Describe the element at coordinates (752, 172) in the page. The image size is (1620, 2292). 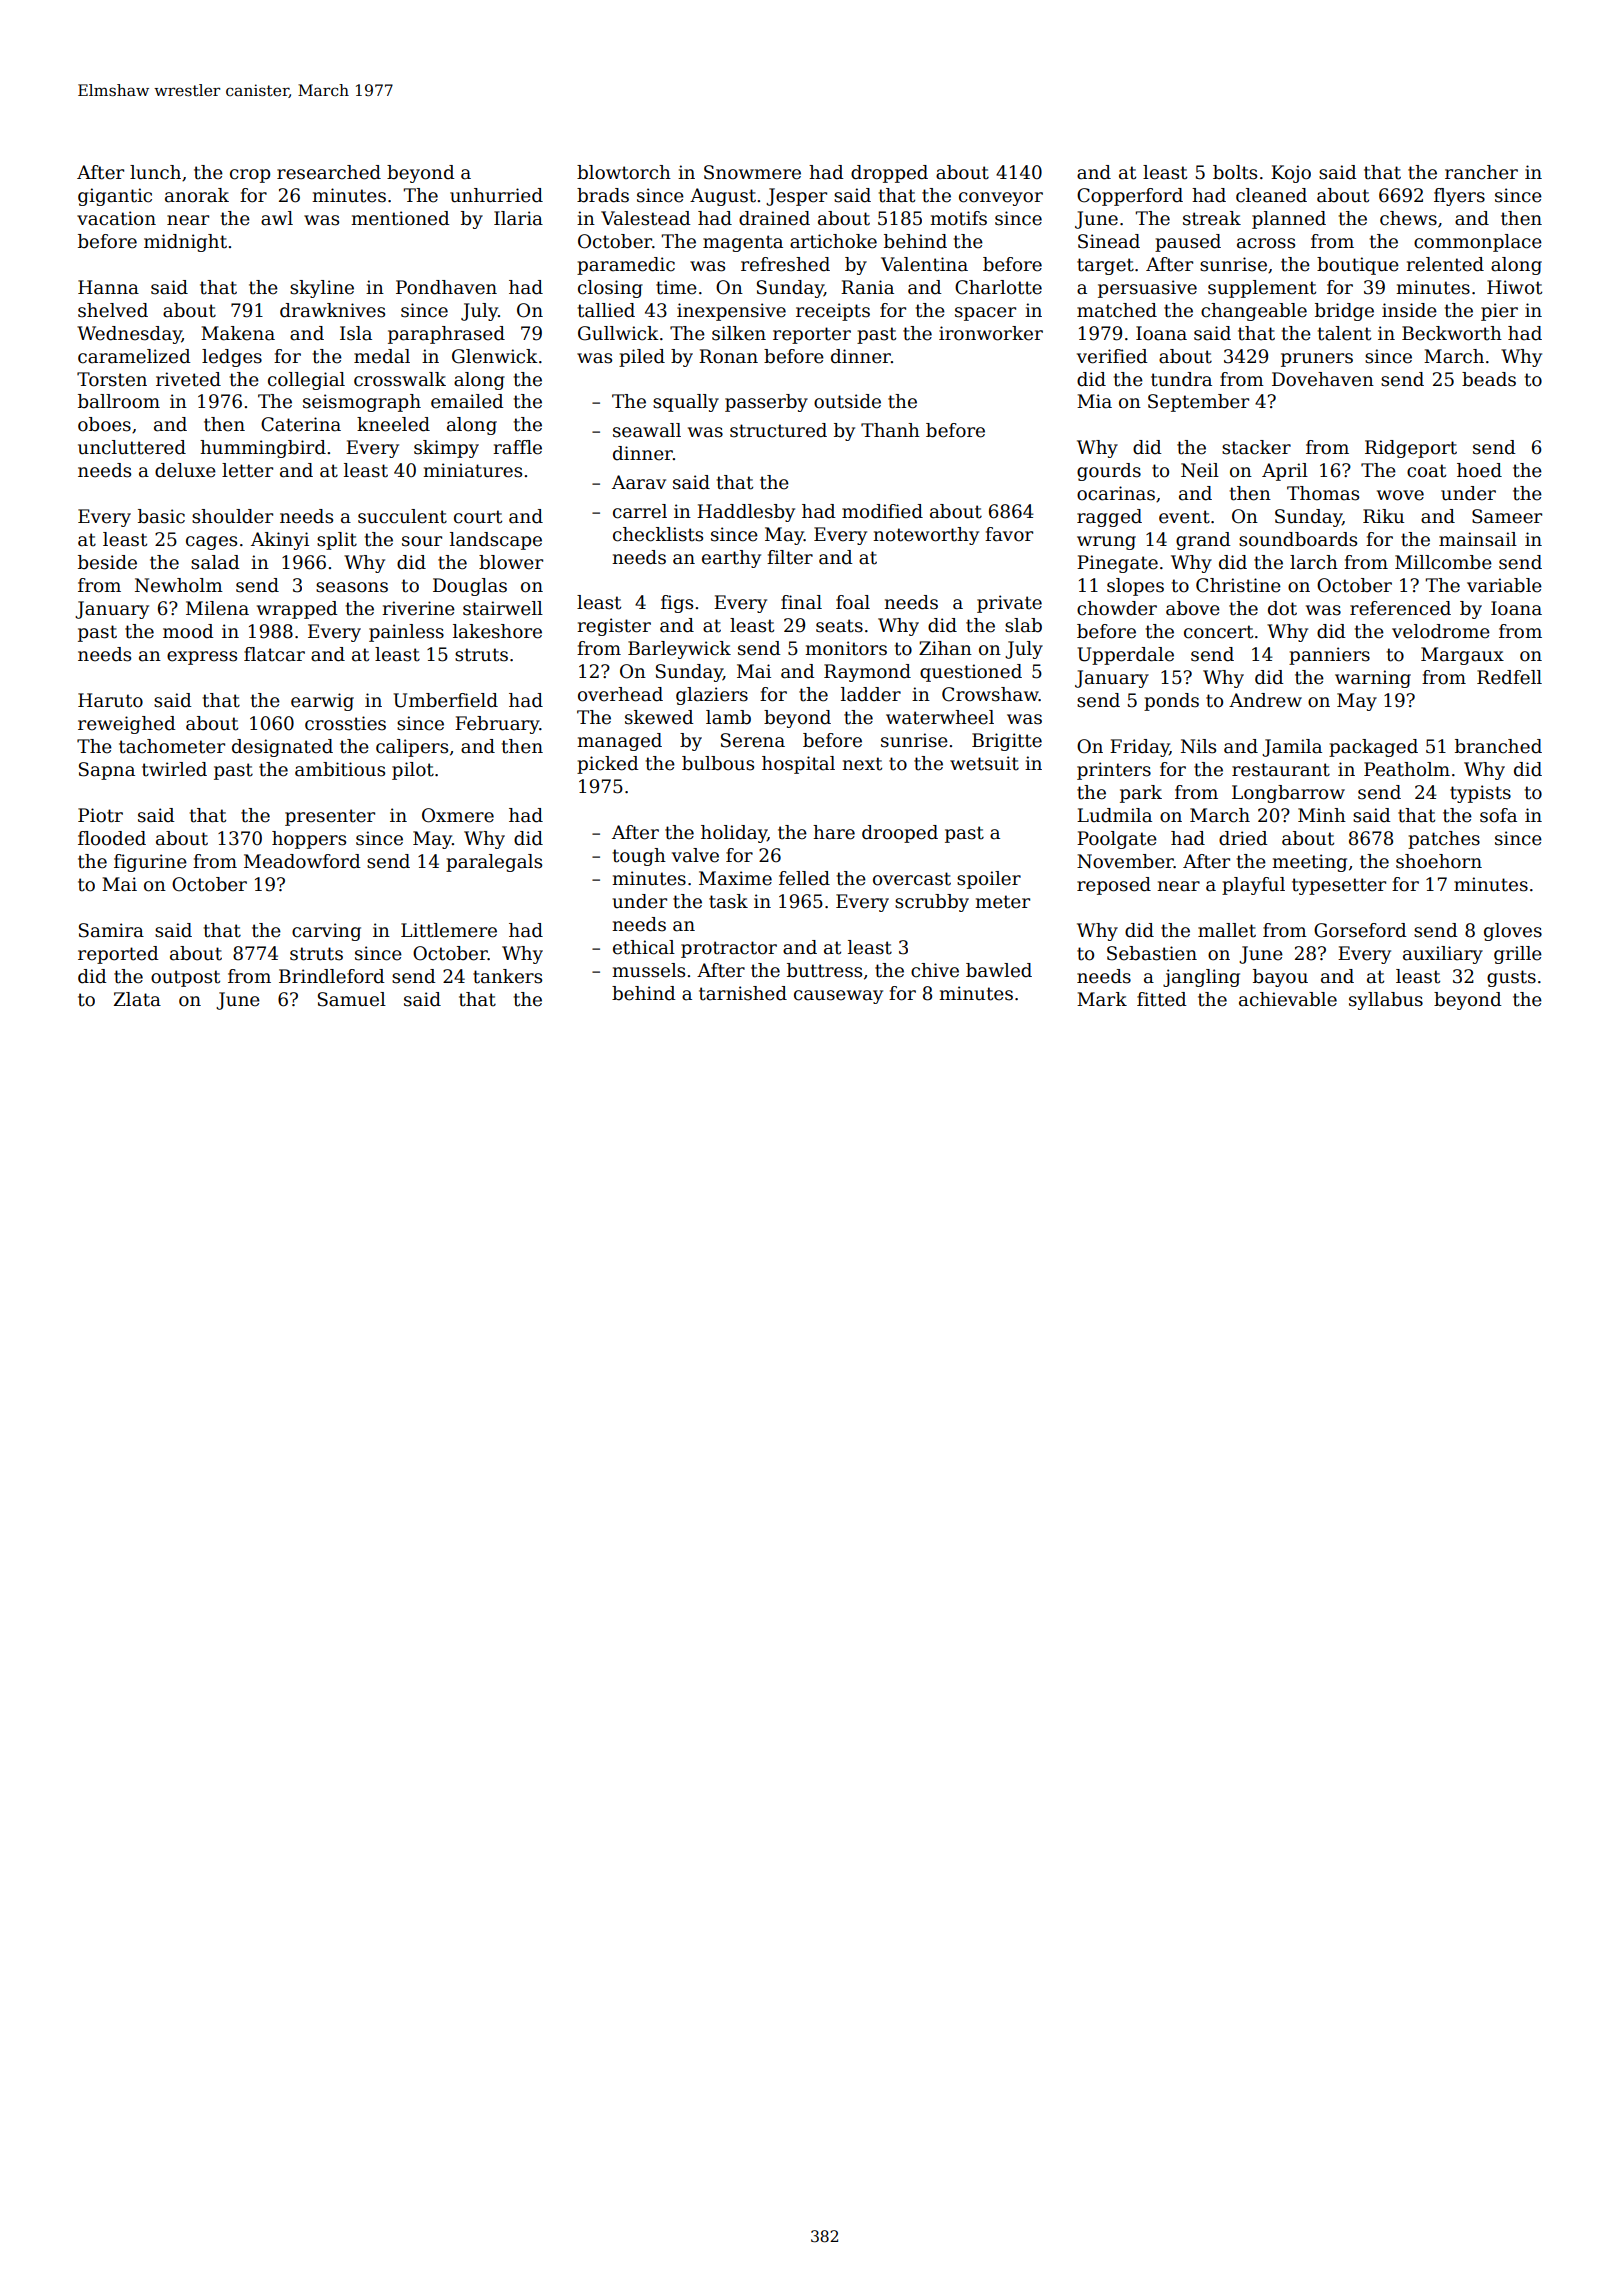
I see `Snowmere` at that location.
